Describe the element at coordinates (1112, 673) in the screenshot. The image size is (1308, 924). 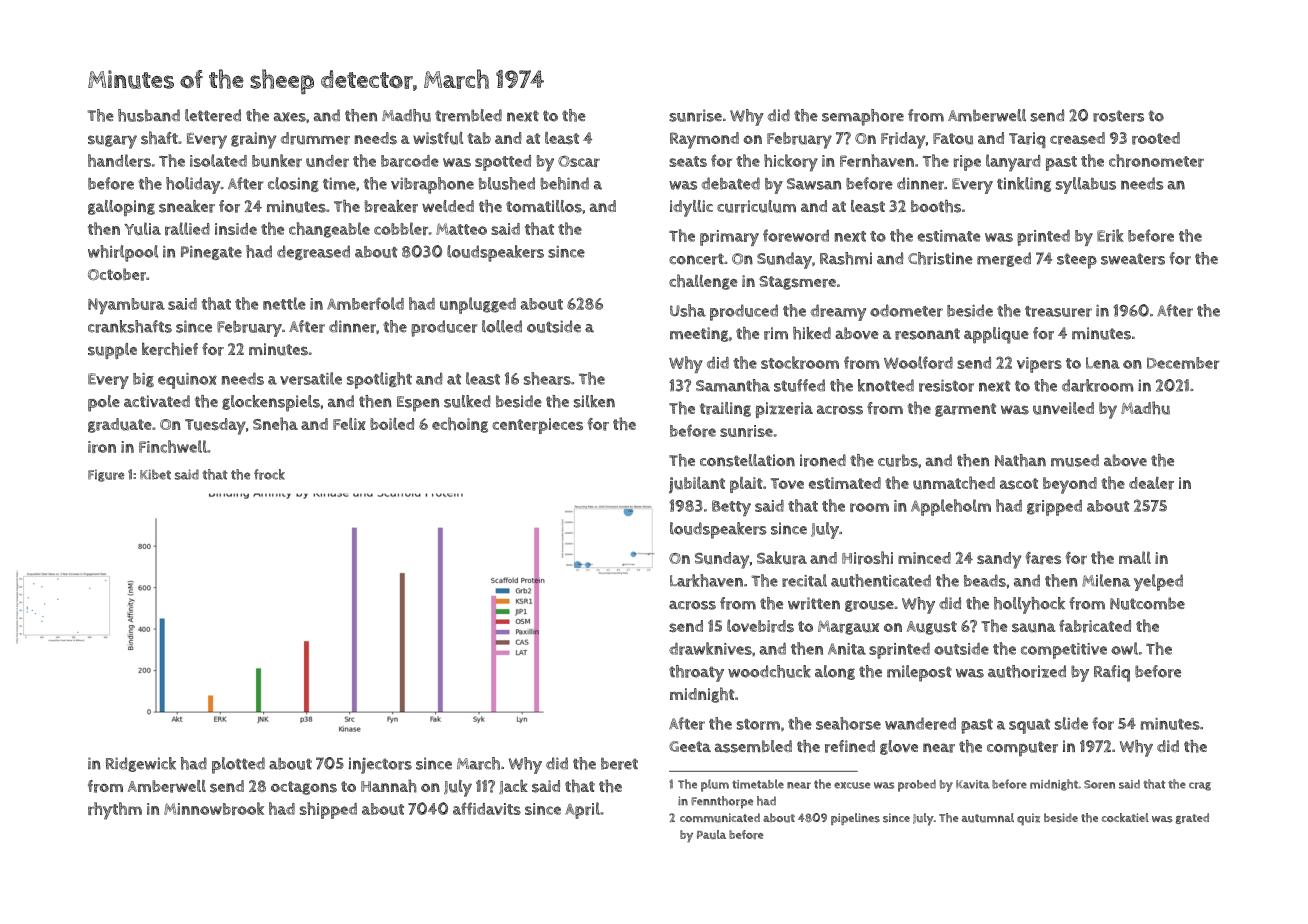
I see `Rafiq` at that location.
